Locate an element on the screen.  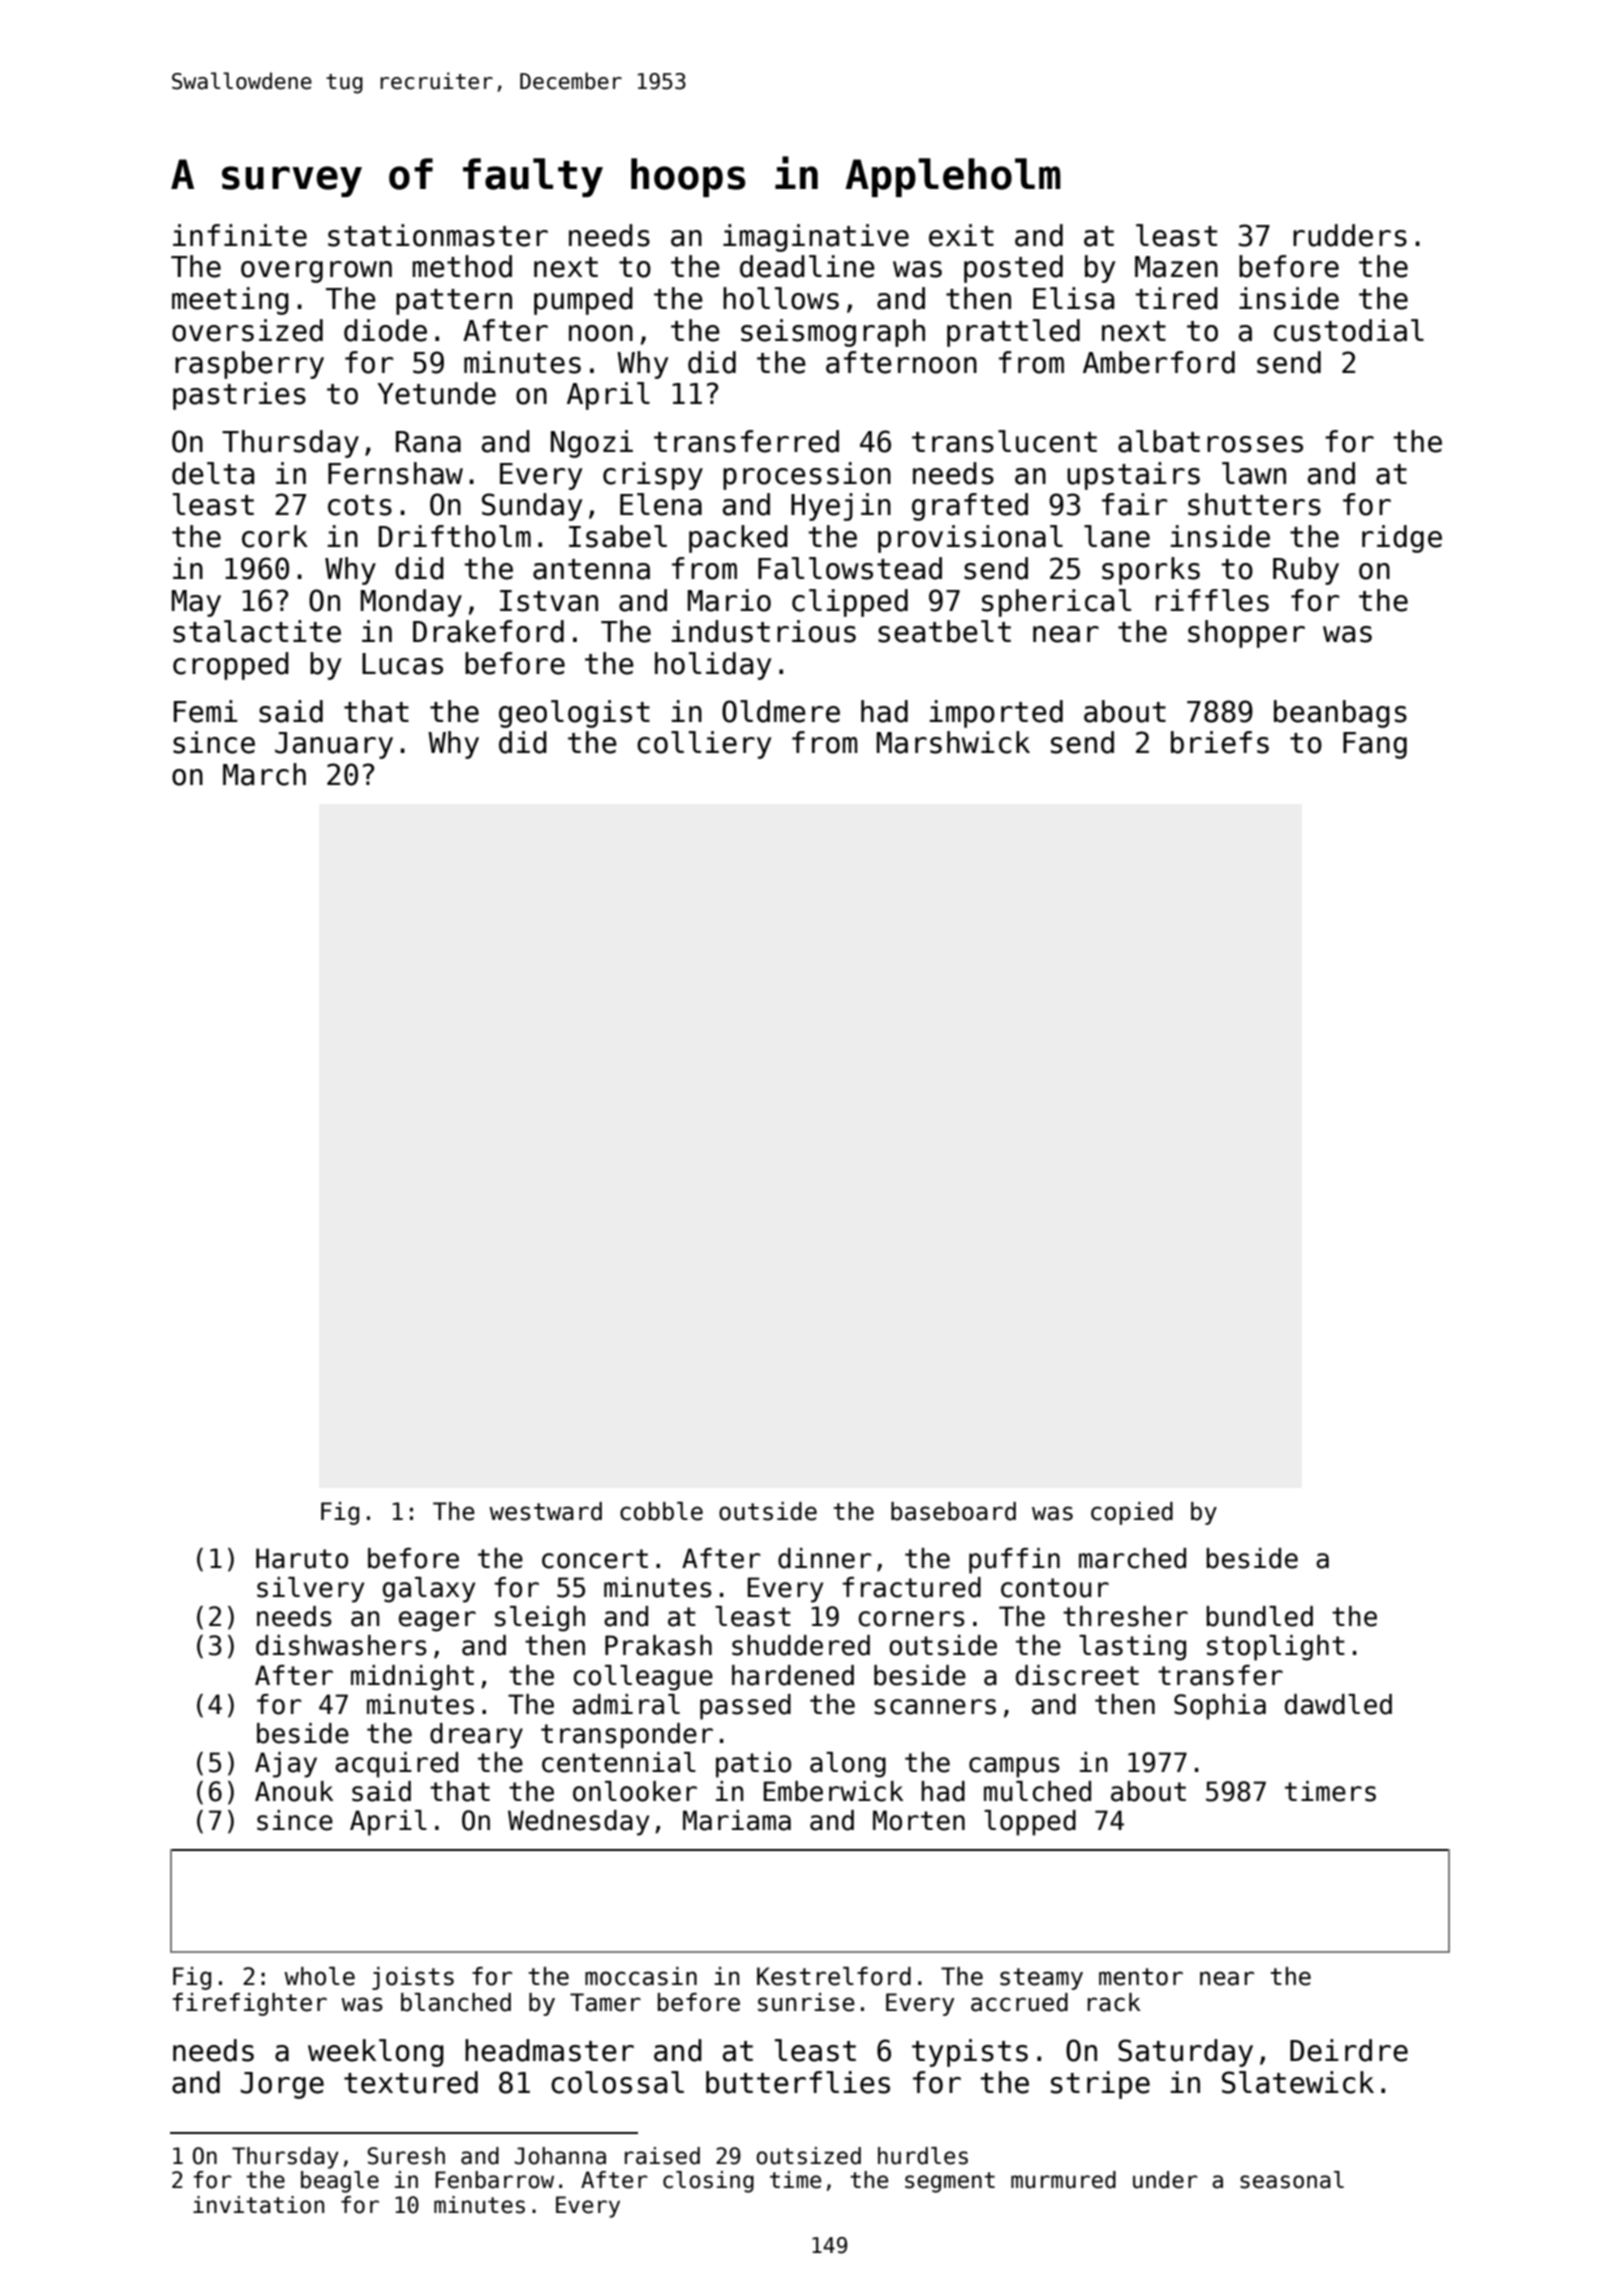
hollows is located at coordinates (781, 298).
